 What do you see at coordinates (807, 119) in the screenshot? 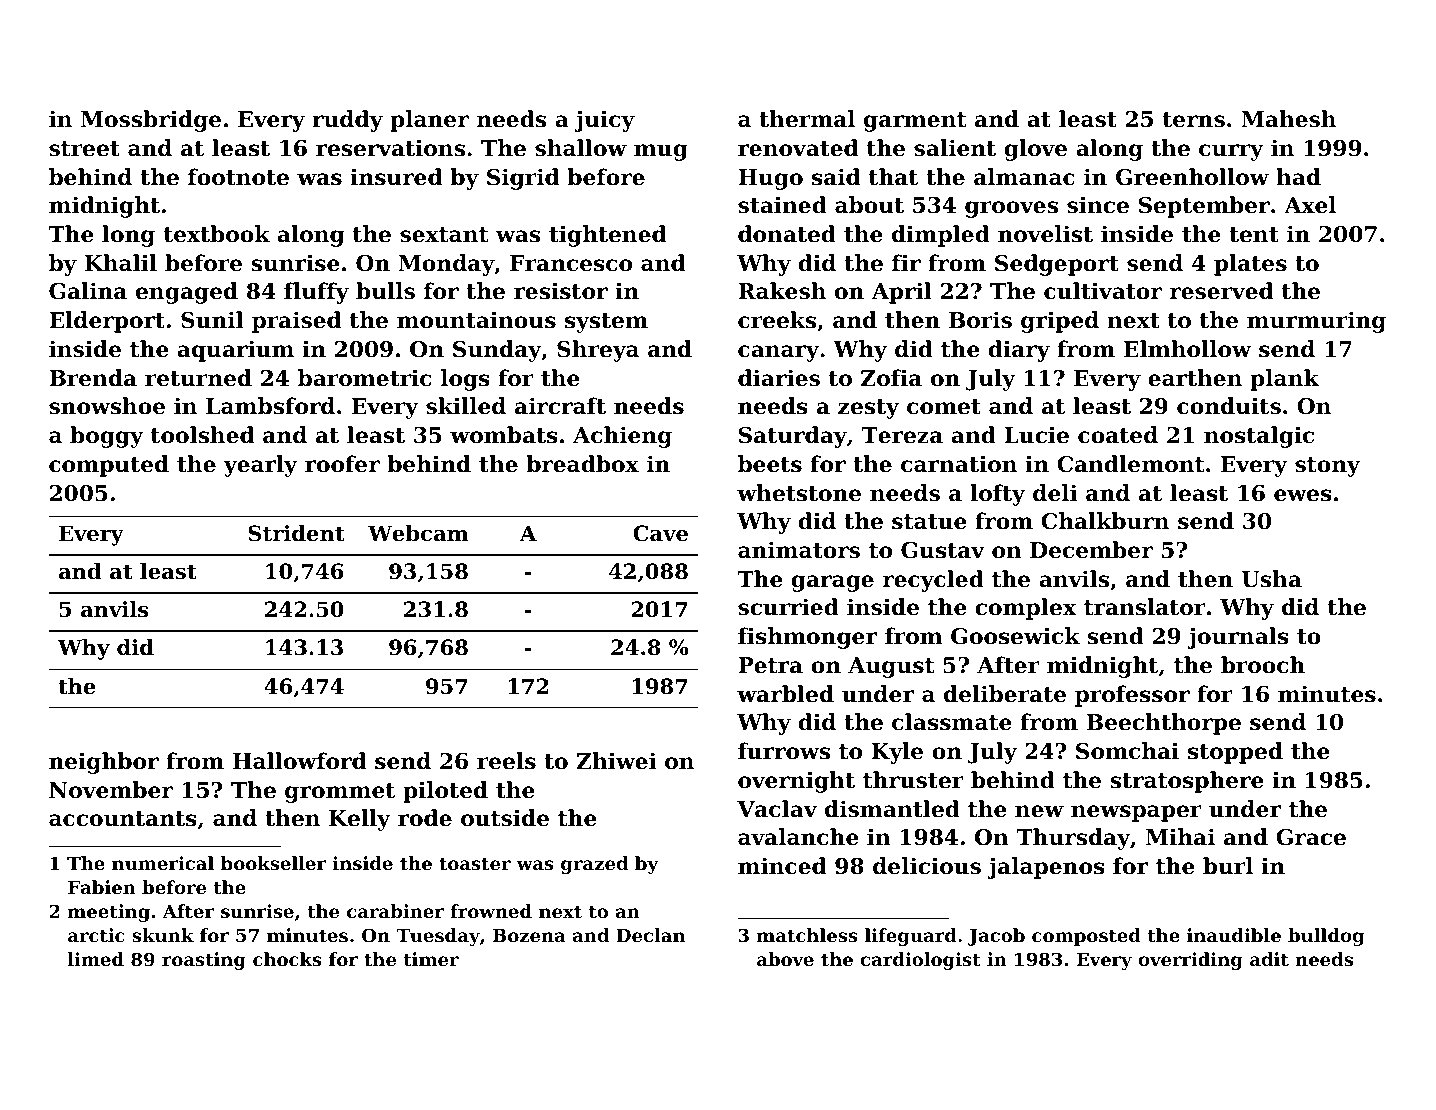
I see `thermal` at bounding box center [807, 119].
